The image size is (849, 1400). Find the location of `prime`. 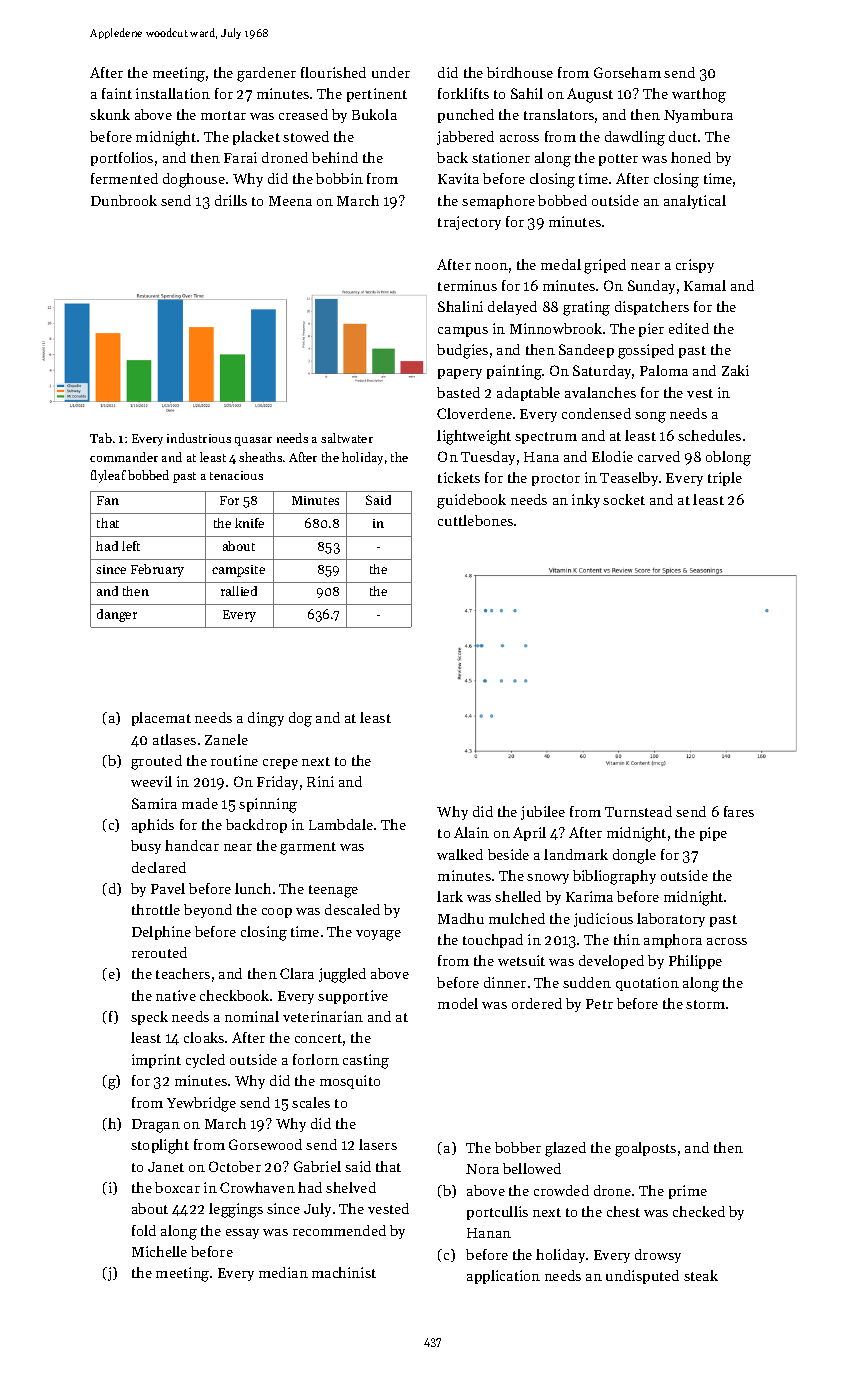

prime is located at coordinates (688, 1192).
